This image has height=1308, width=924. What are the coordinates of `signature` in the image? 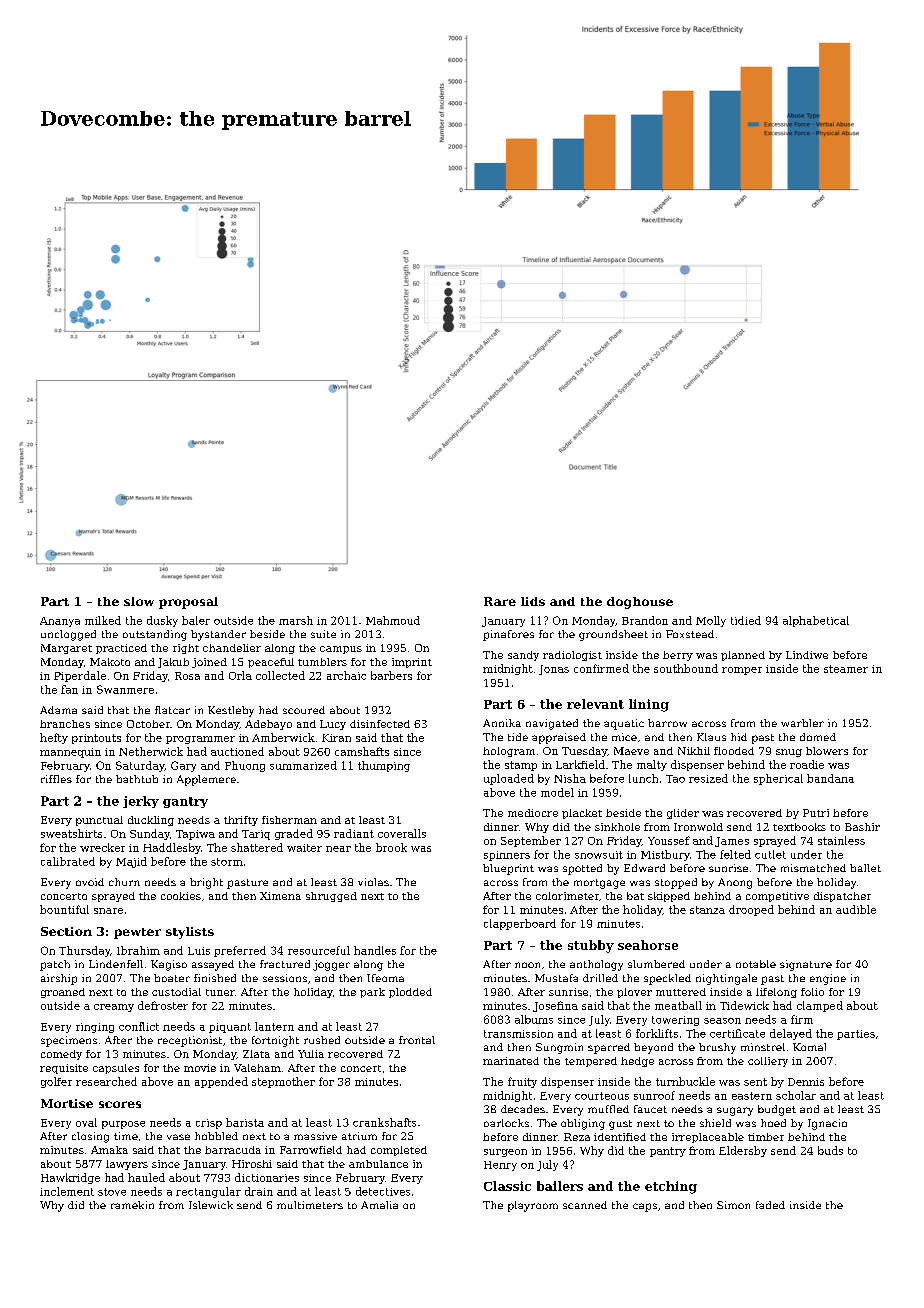 It's located at (806, 965).
